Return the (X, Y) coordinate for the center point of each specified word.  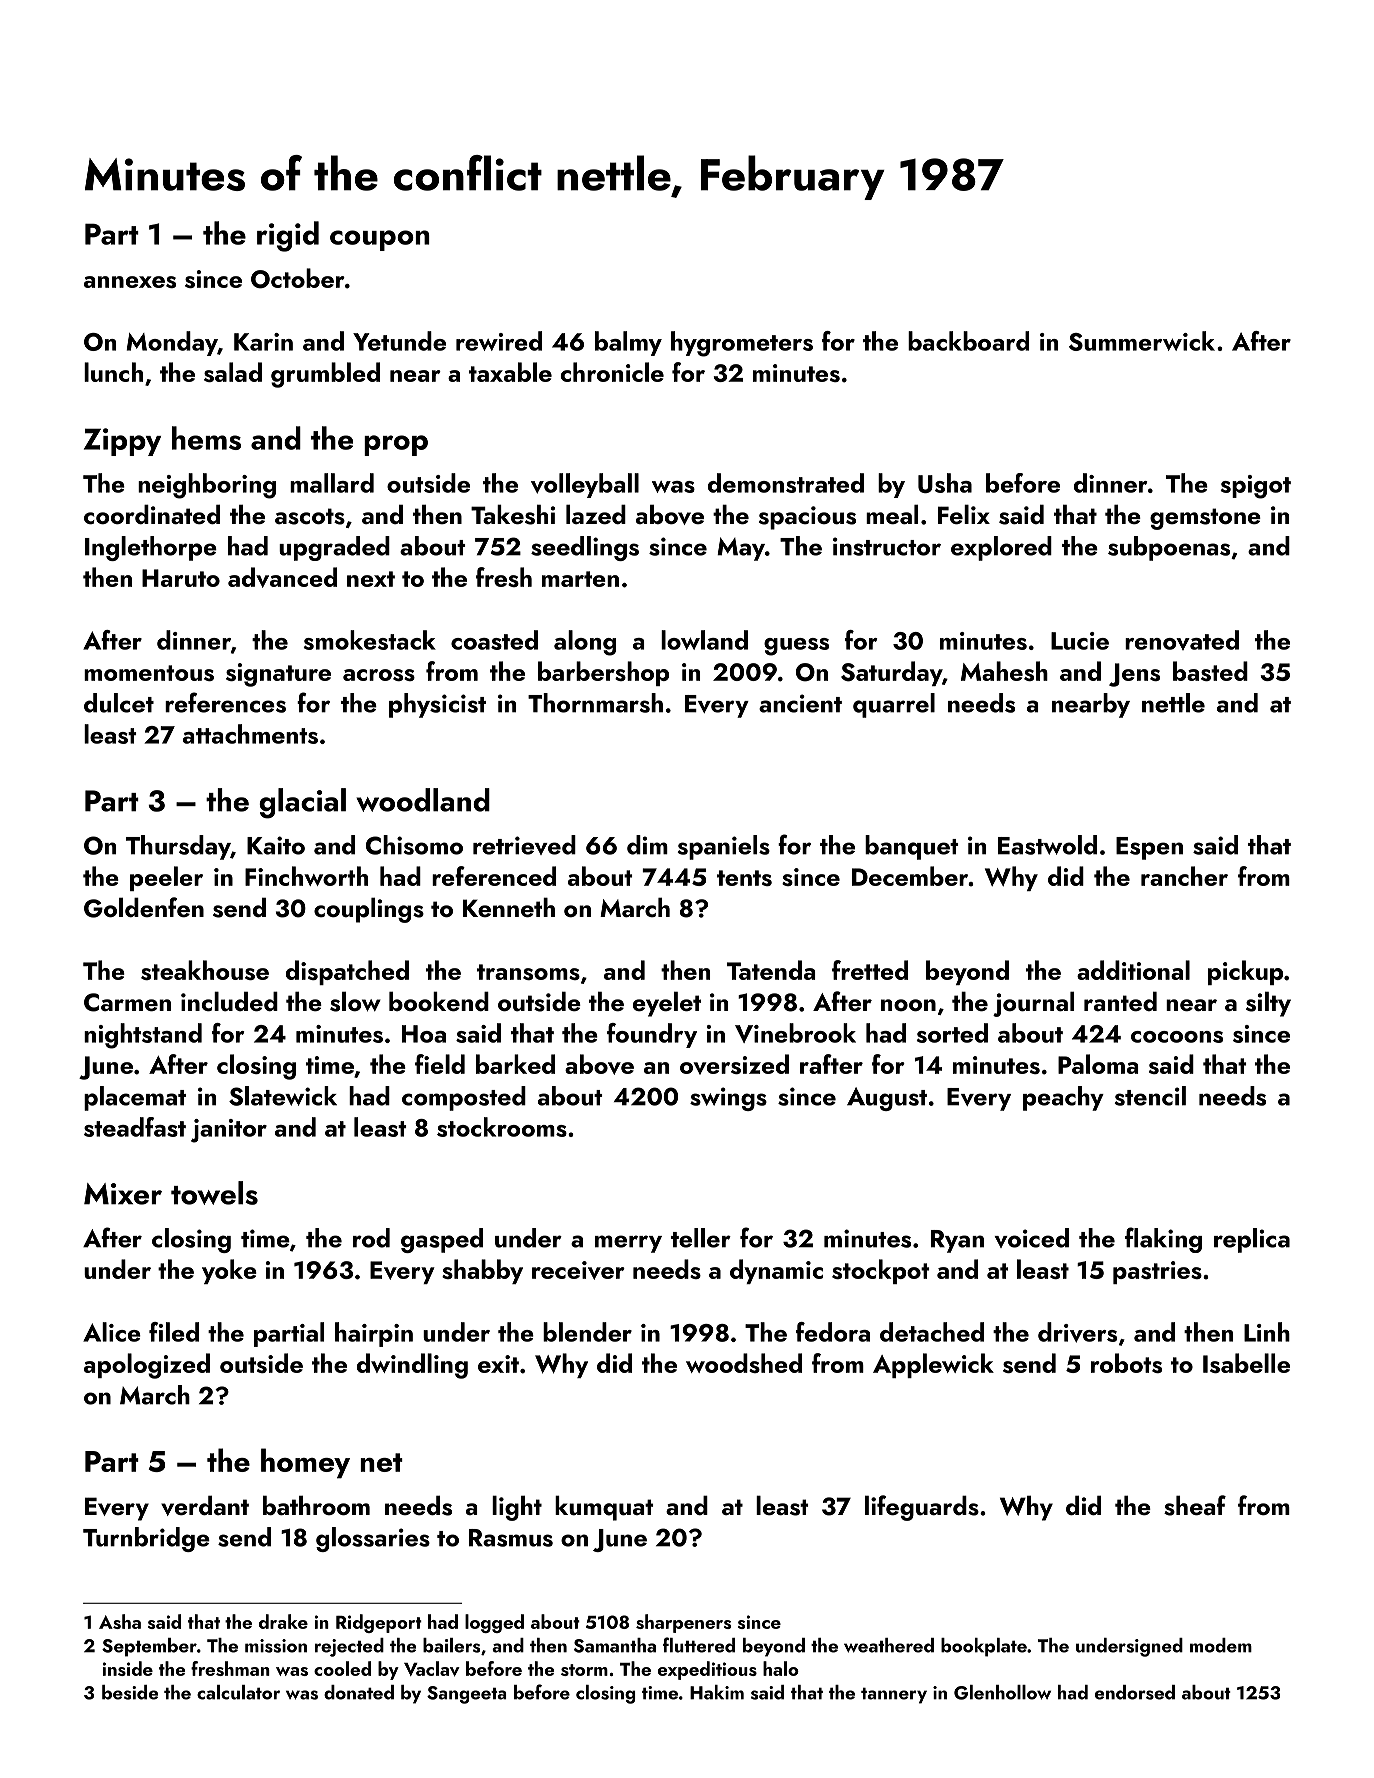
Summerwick (1142, 341)
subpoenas (1169, 548)
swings (728, 1099)
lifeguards (922, 1508)
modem (1221, 1645)
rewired (499, 341)
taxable (510, 372)
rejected (349, 1647)
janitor (229, 1131)
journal (1033, 1004)
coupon (380, 240)
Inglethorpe (151, 548)
